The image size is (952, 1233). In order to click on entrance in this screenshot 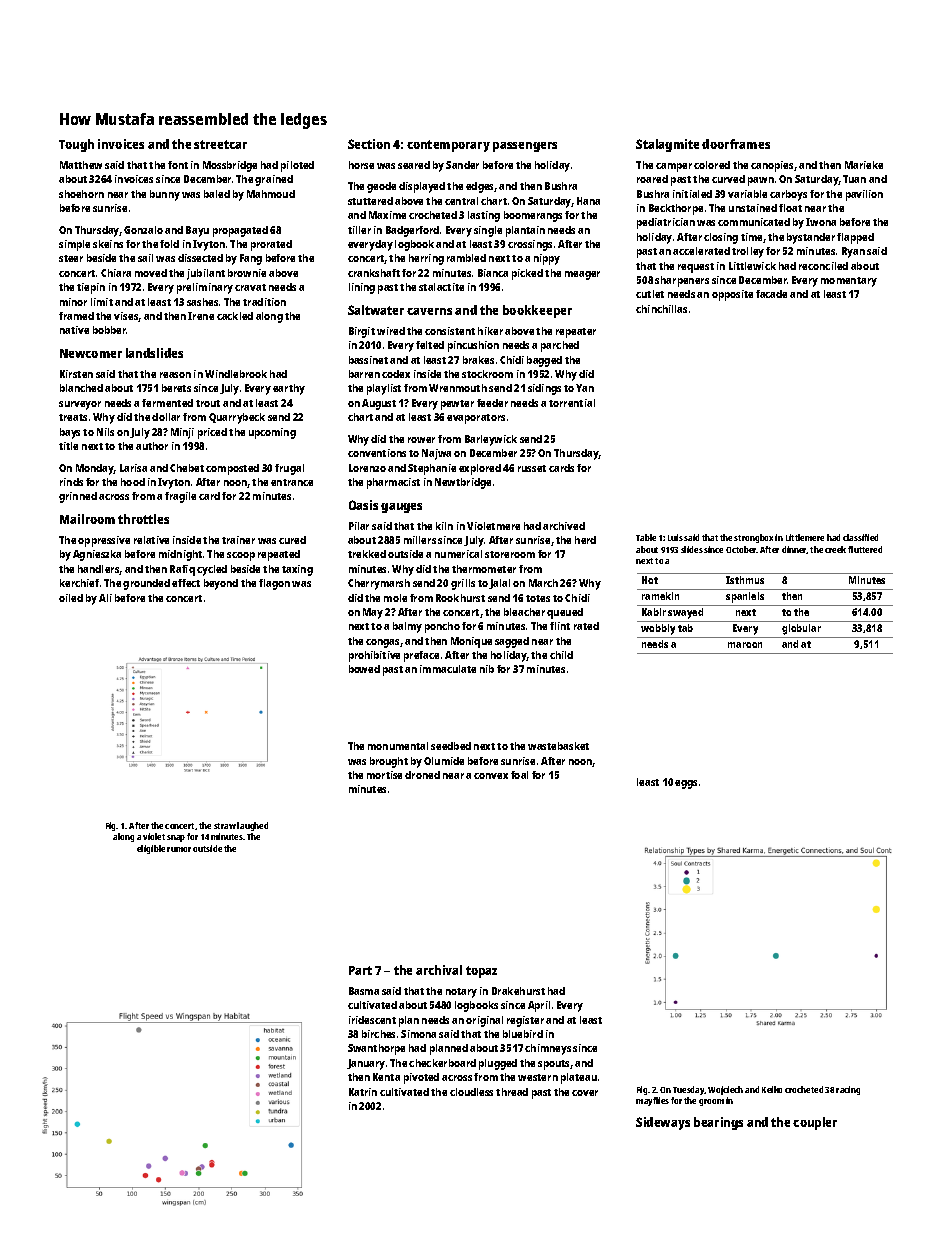, I will do `click(292, 482)`.
